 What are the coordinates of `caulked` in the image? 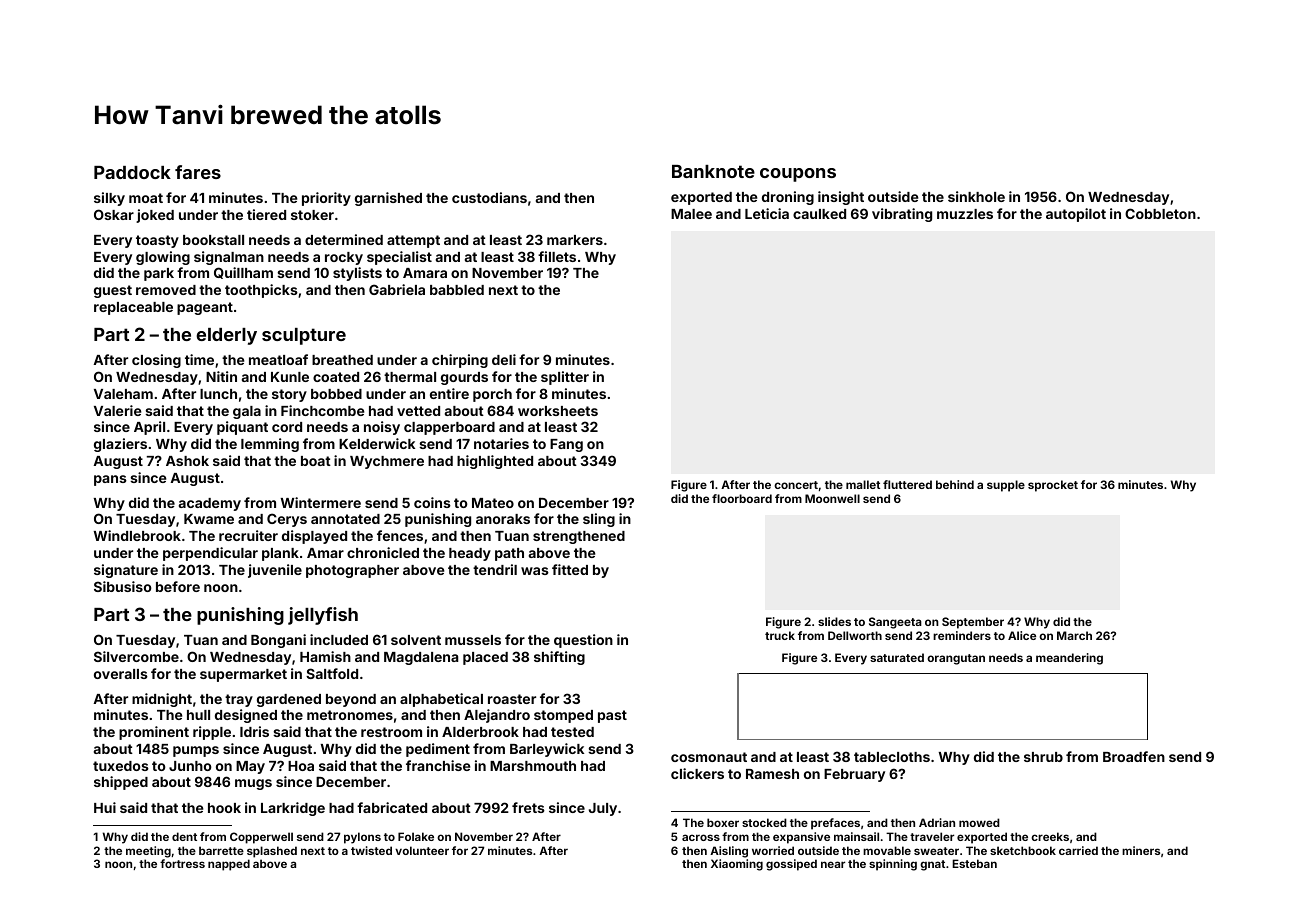 It's located at (819, 214).
